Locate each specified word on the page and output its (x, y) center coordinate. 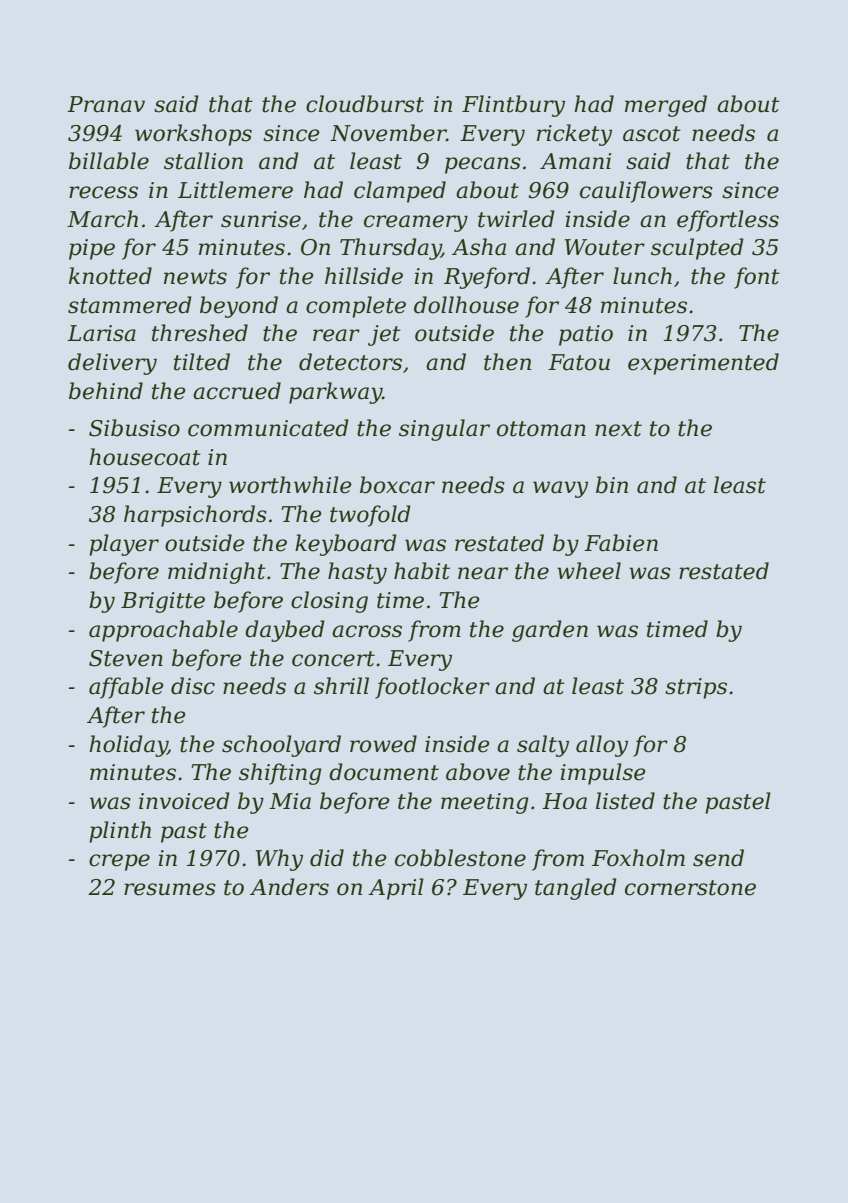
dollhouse (466, 305)
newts (195, 277)
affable (126, 688)
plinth (120, 832)
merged (666, 106)
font (757, 278)
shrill (341, 686)
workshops (193, 135)
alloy (602, 746)
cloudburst (365, 104)
